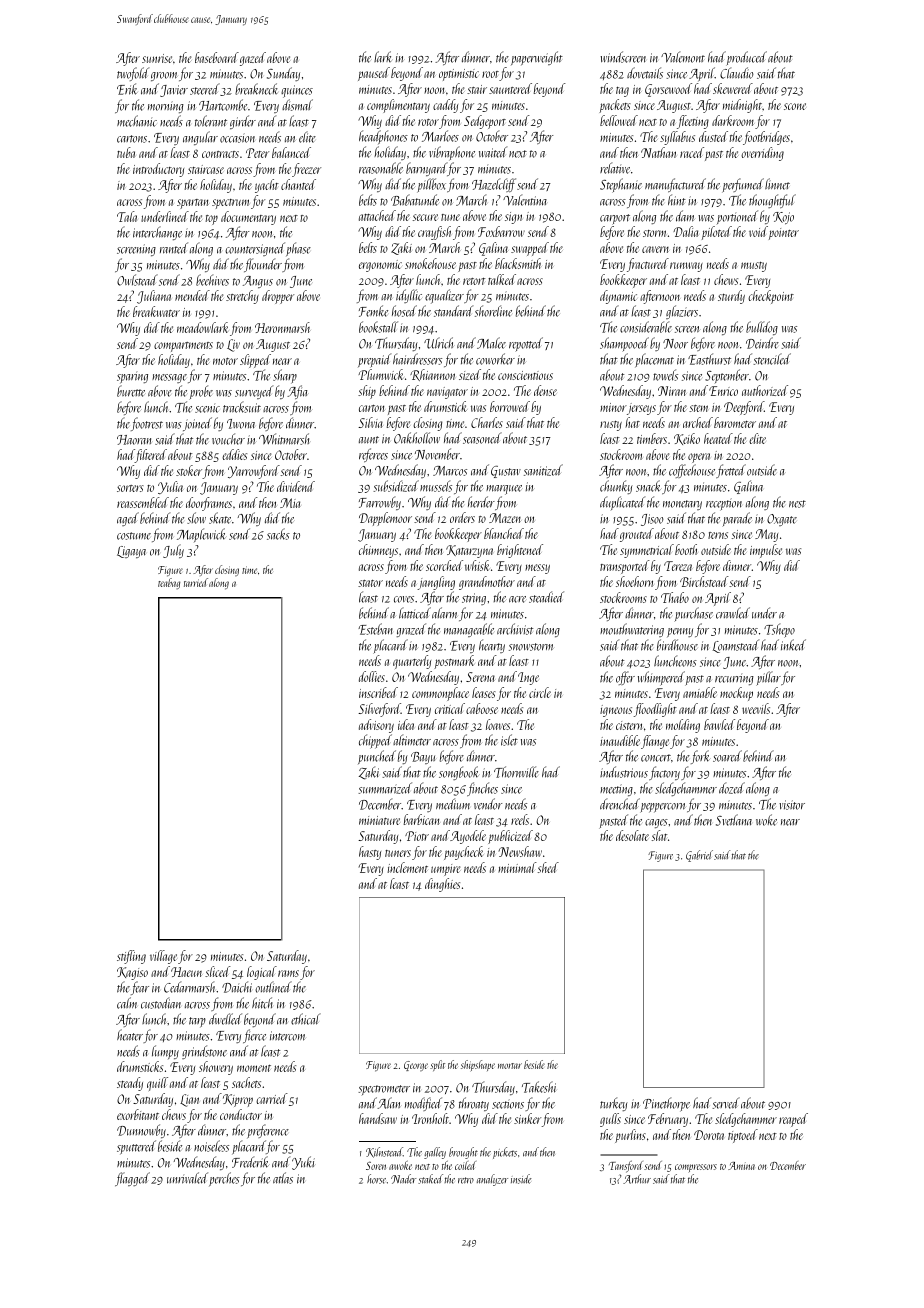  I want to click on message, so click(169, 378).
